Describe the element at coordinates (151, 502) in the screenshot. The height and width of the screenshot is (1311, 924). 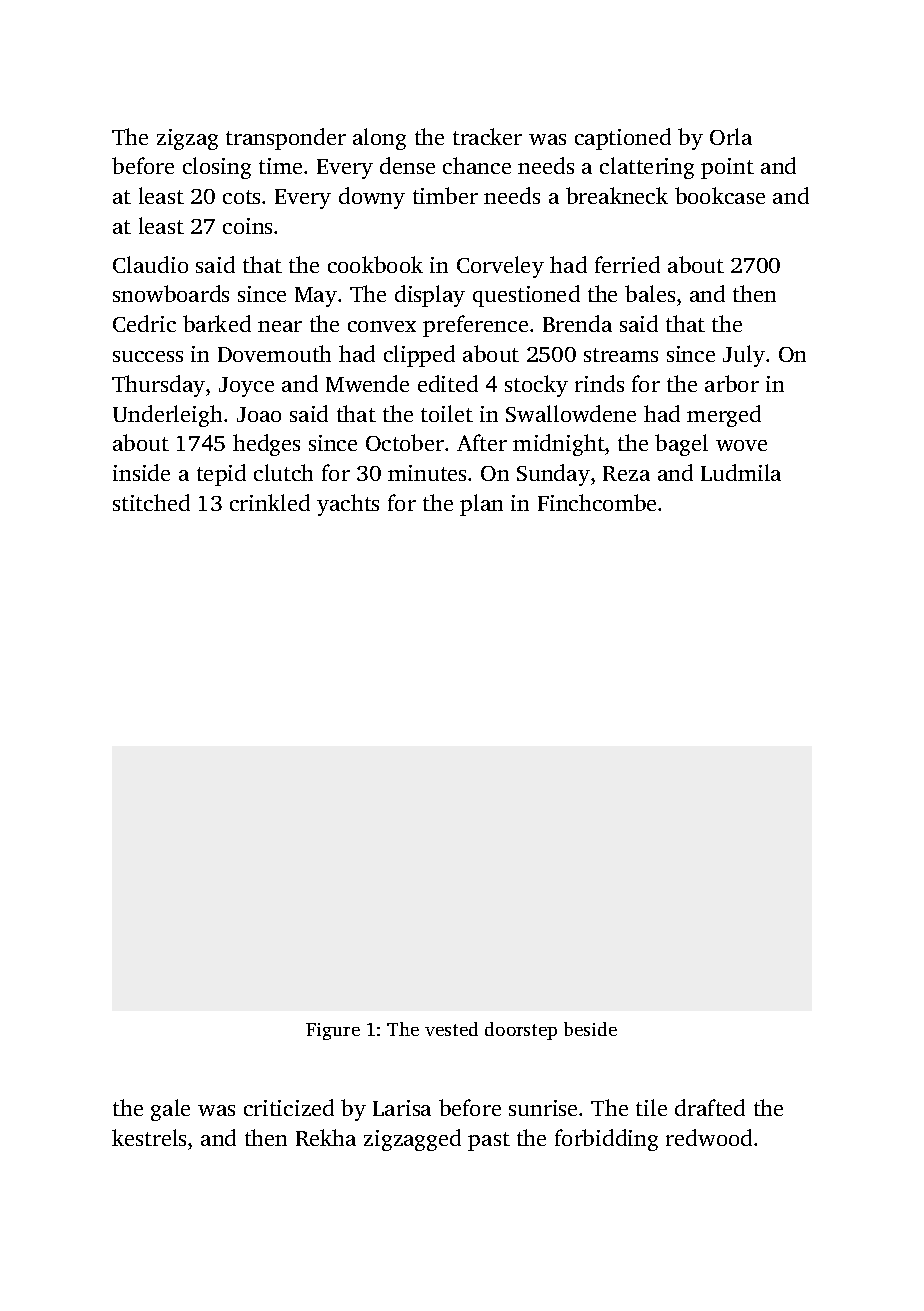
I see `stitched` at that location.
